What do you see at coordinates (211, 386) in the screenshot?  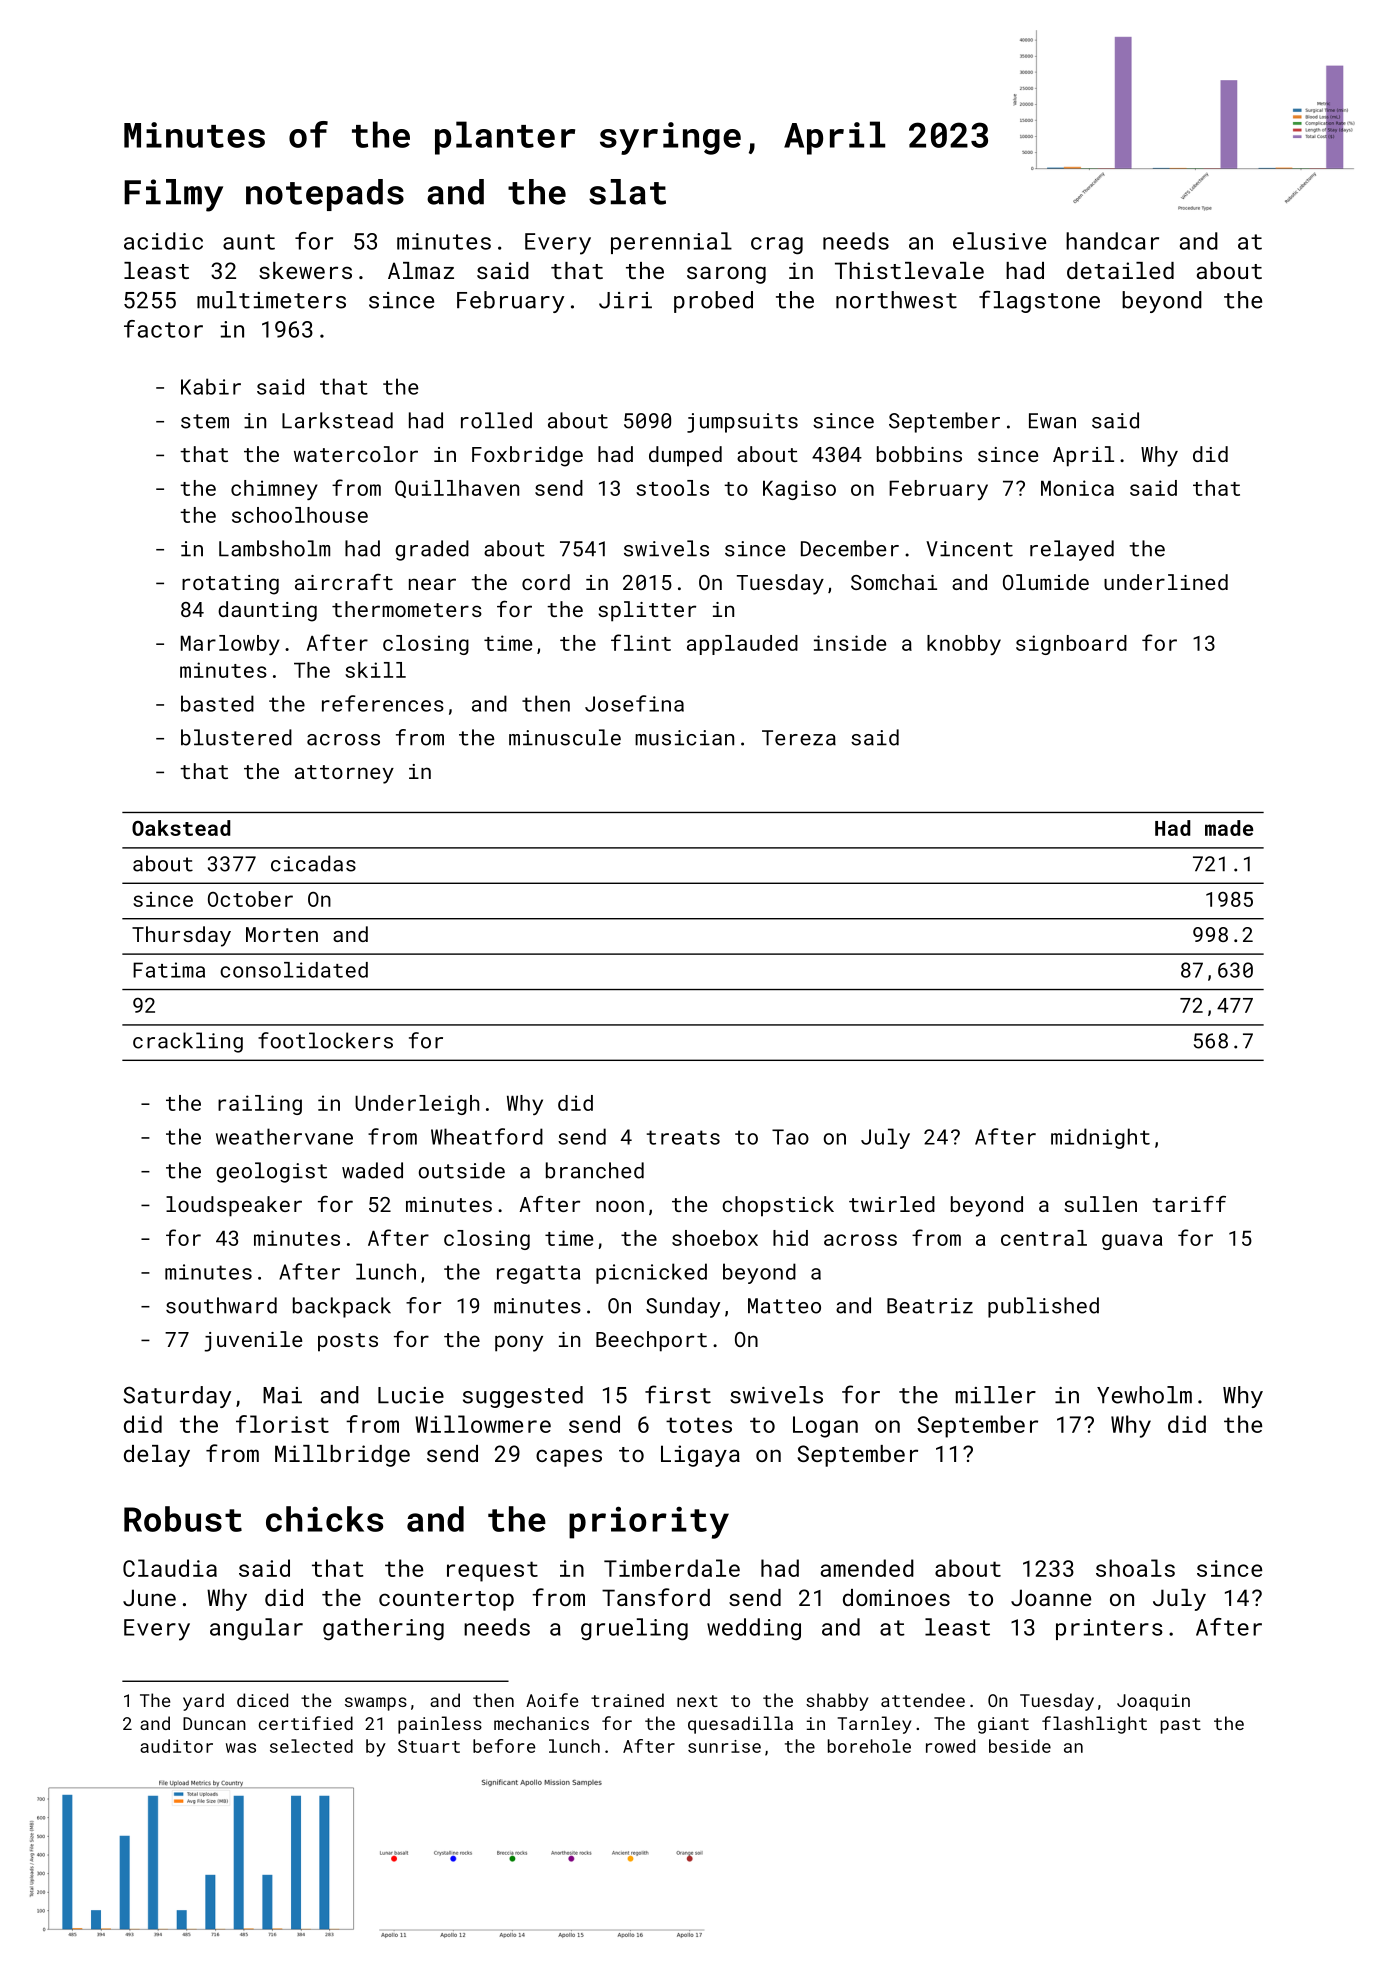 I see `Kabir` at bounding box center [211, 386].
